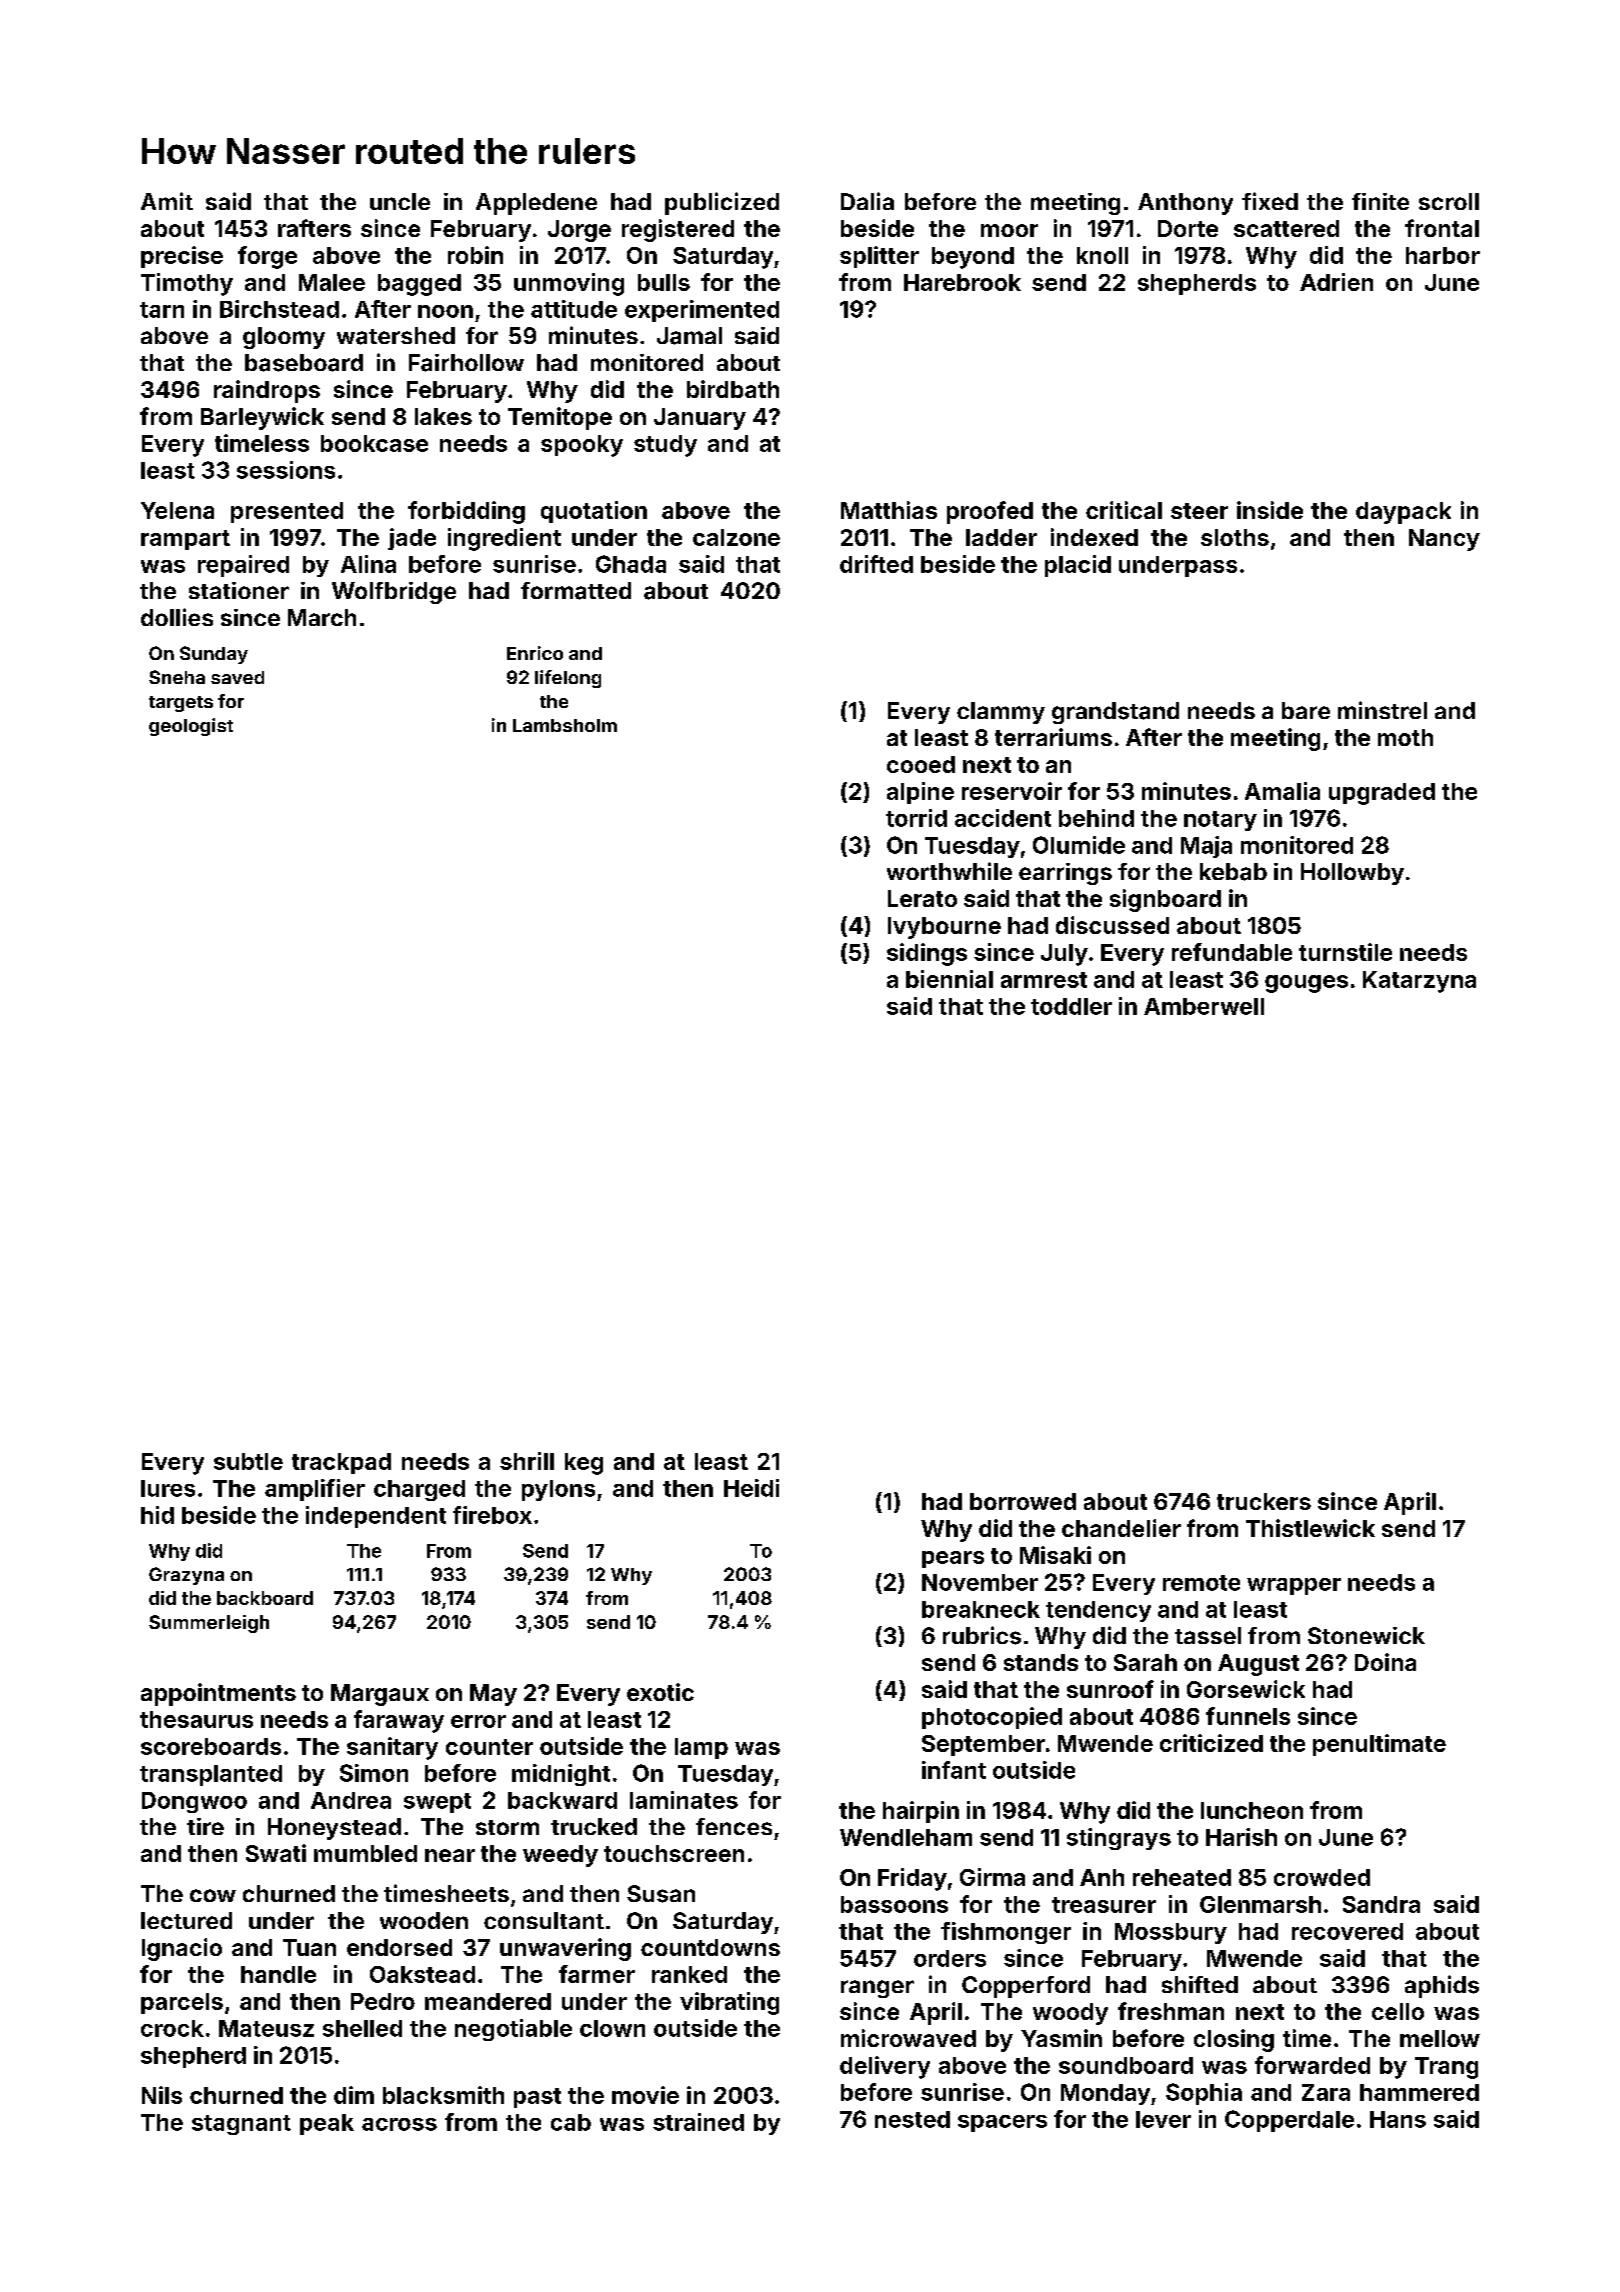  What do you see at coordinates (177, 677) in the page?
I see `Sneha` at bounding box center [177, 677].
